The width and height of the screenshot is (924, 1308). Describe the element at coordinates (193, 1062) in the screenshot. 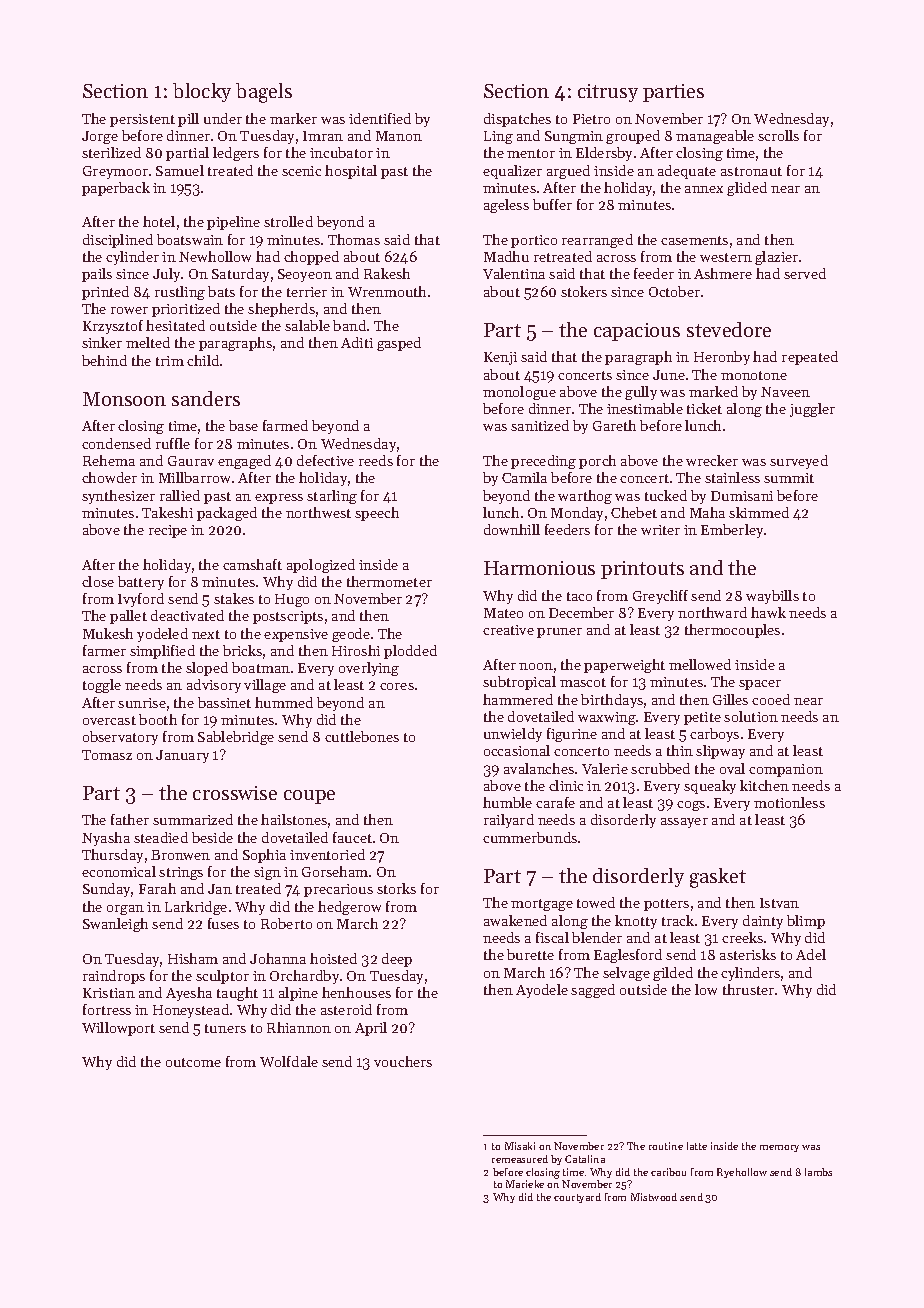

I see `outcome` at that location.
